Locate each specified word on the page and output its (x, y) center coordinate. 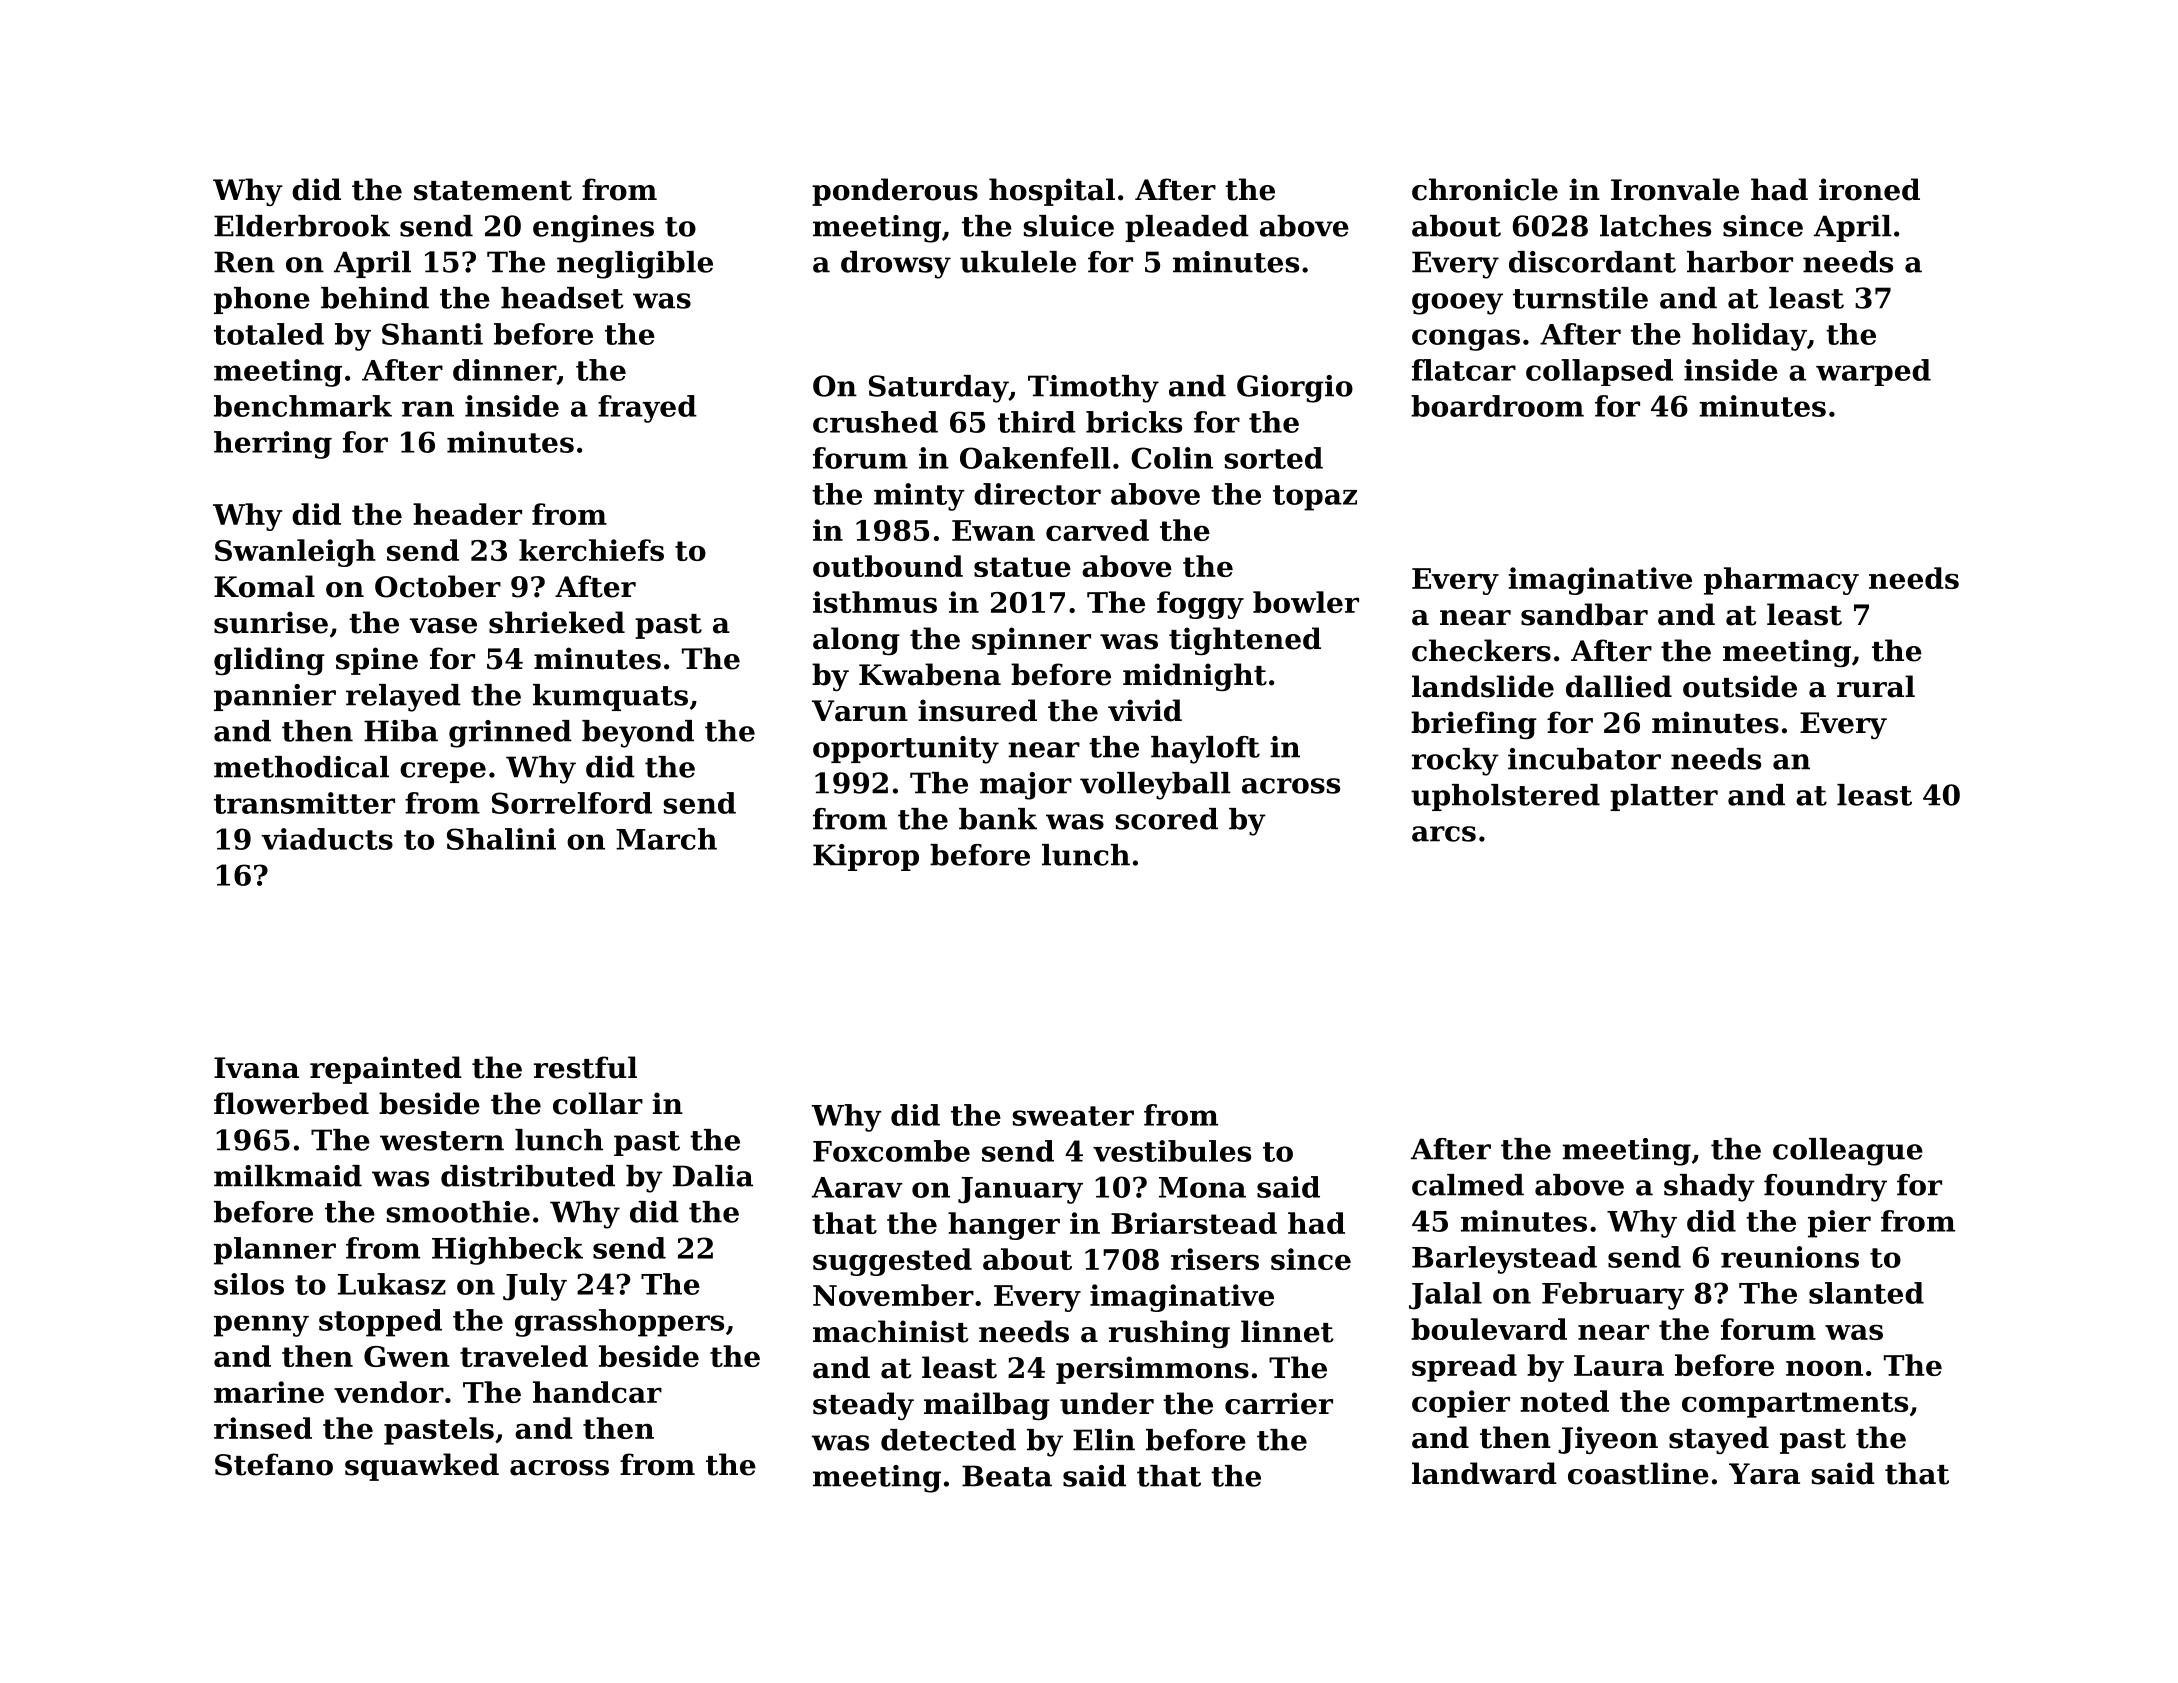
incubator (1584, 759)
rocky (1455, 762)
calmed (1468, 1185)
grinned (510, 734)
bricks (1134, 422)
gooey (1457, 304)
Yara (1764, 1474)
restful (585, 1067)
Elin (1104, 1440)
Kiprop (866, 857)
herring (273, 445)
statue (1022, 567)
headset (562, 298)
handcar (597, 1392)
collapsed (1599, 372)
